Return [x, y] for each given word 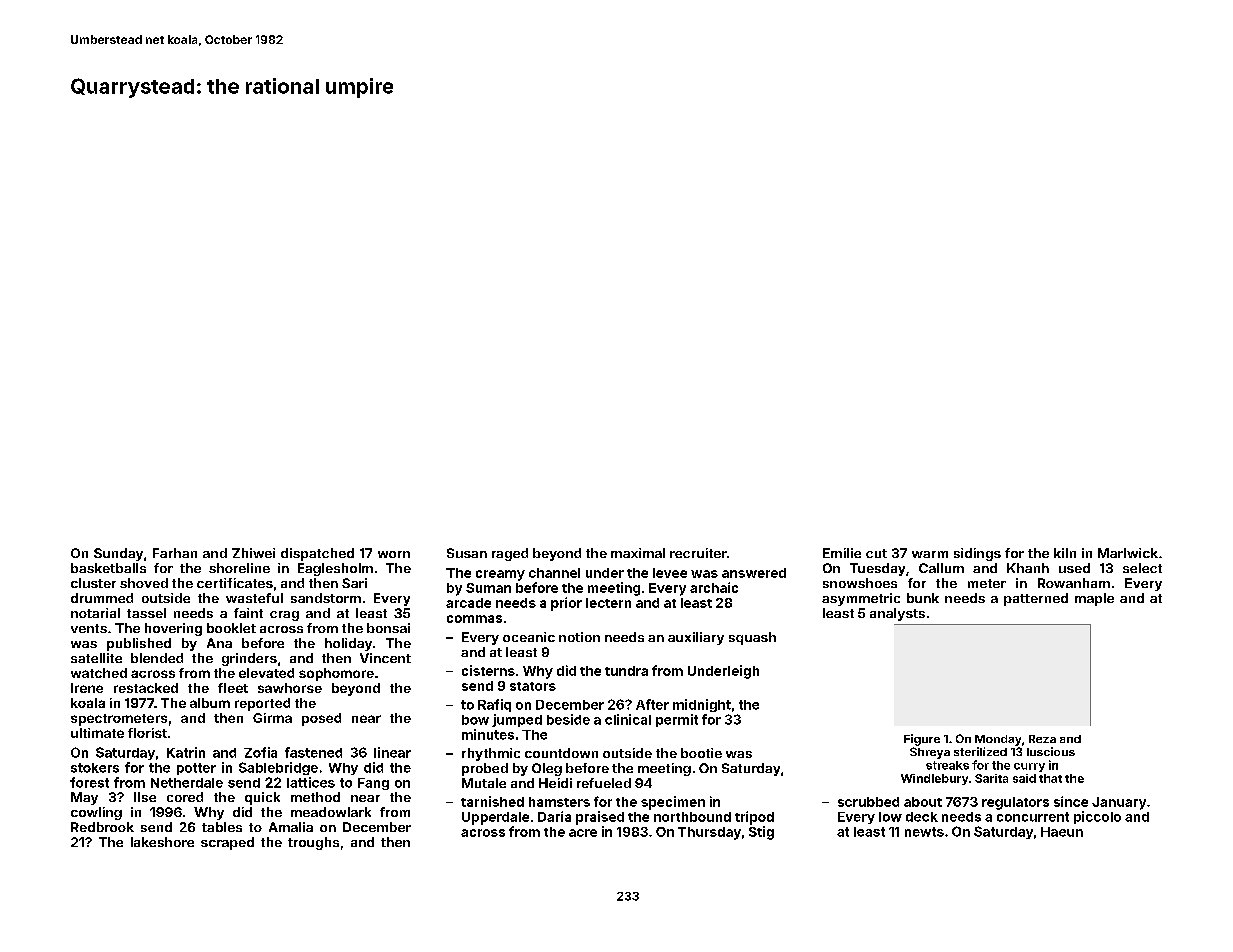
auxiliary [696, 638]
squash [752, 638]
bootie [701, 753]
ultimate [97, 733]
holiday [348, 644]
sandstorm [326, 598]
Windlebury [934, 779]
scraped [227, 843]
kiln [1065, 553]
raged [510, 554]
